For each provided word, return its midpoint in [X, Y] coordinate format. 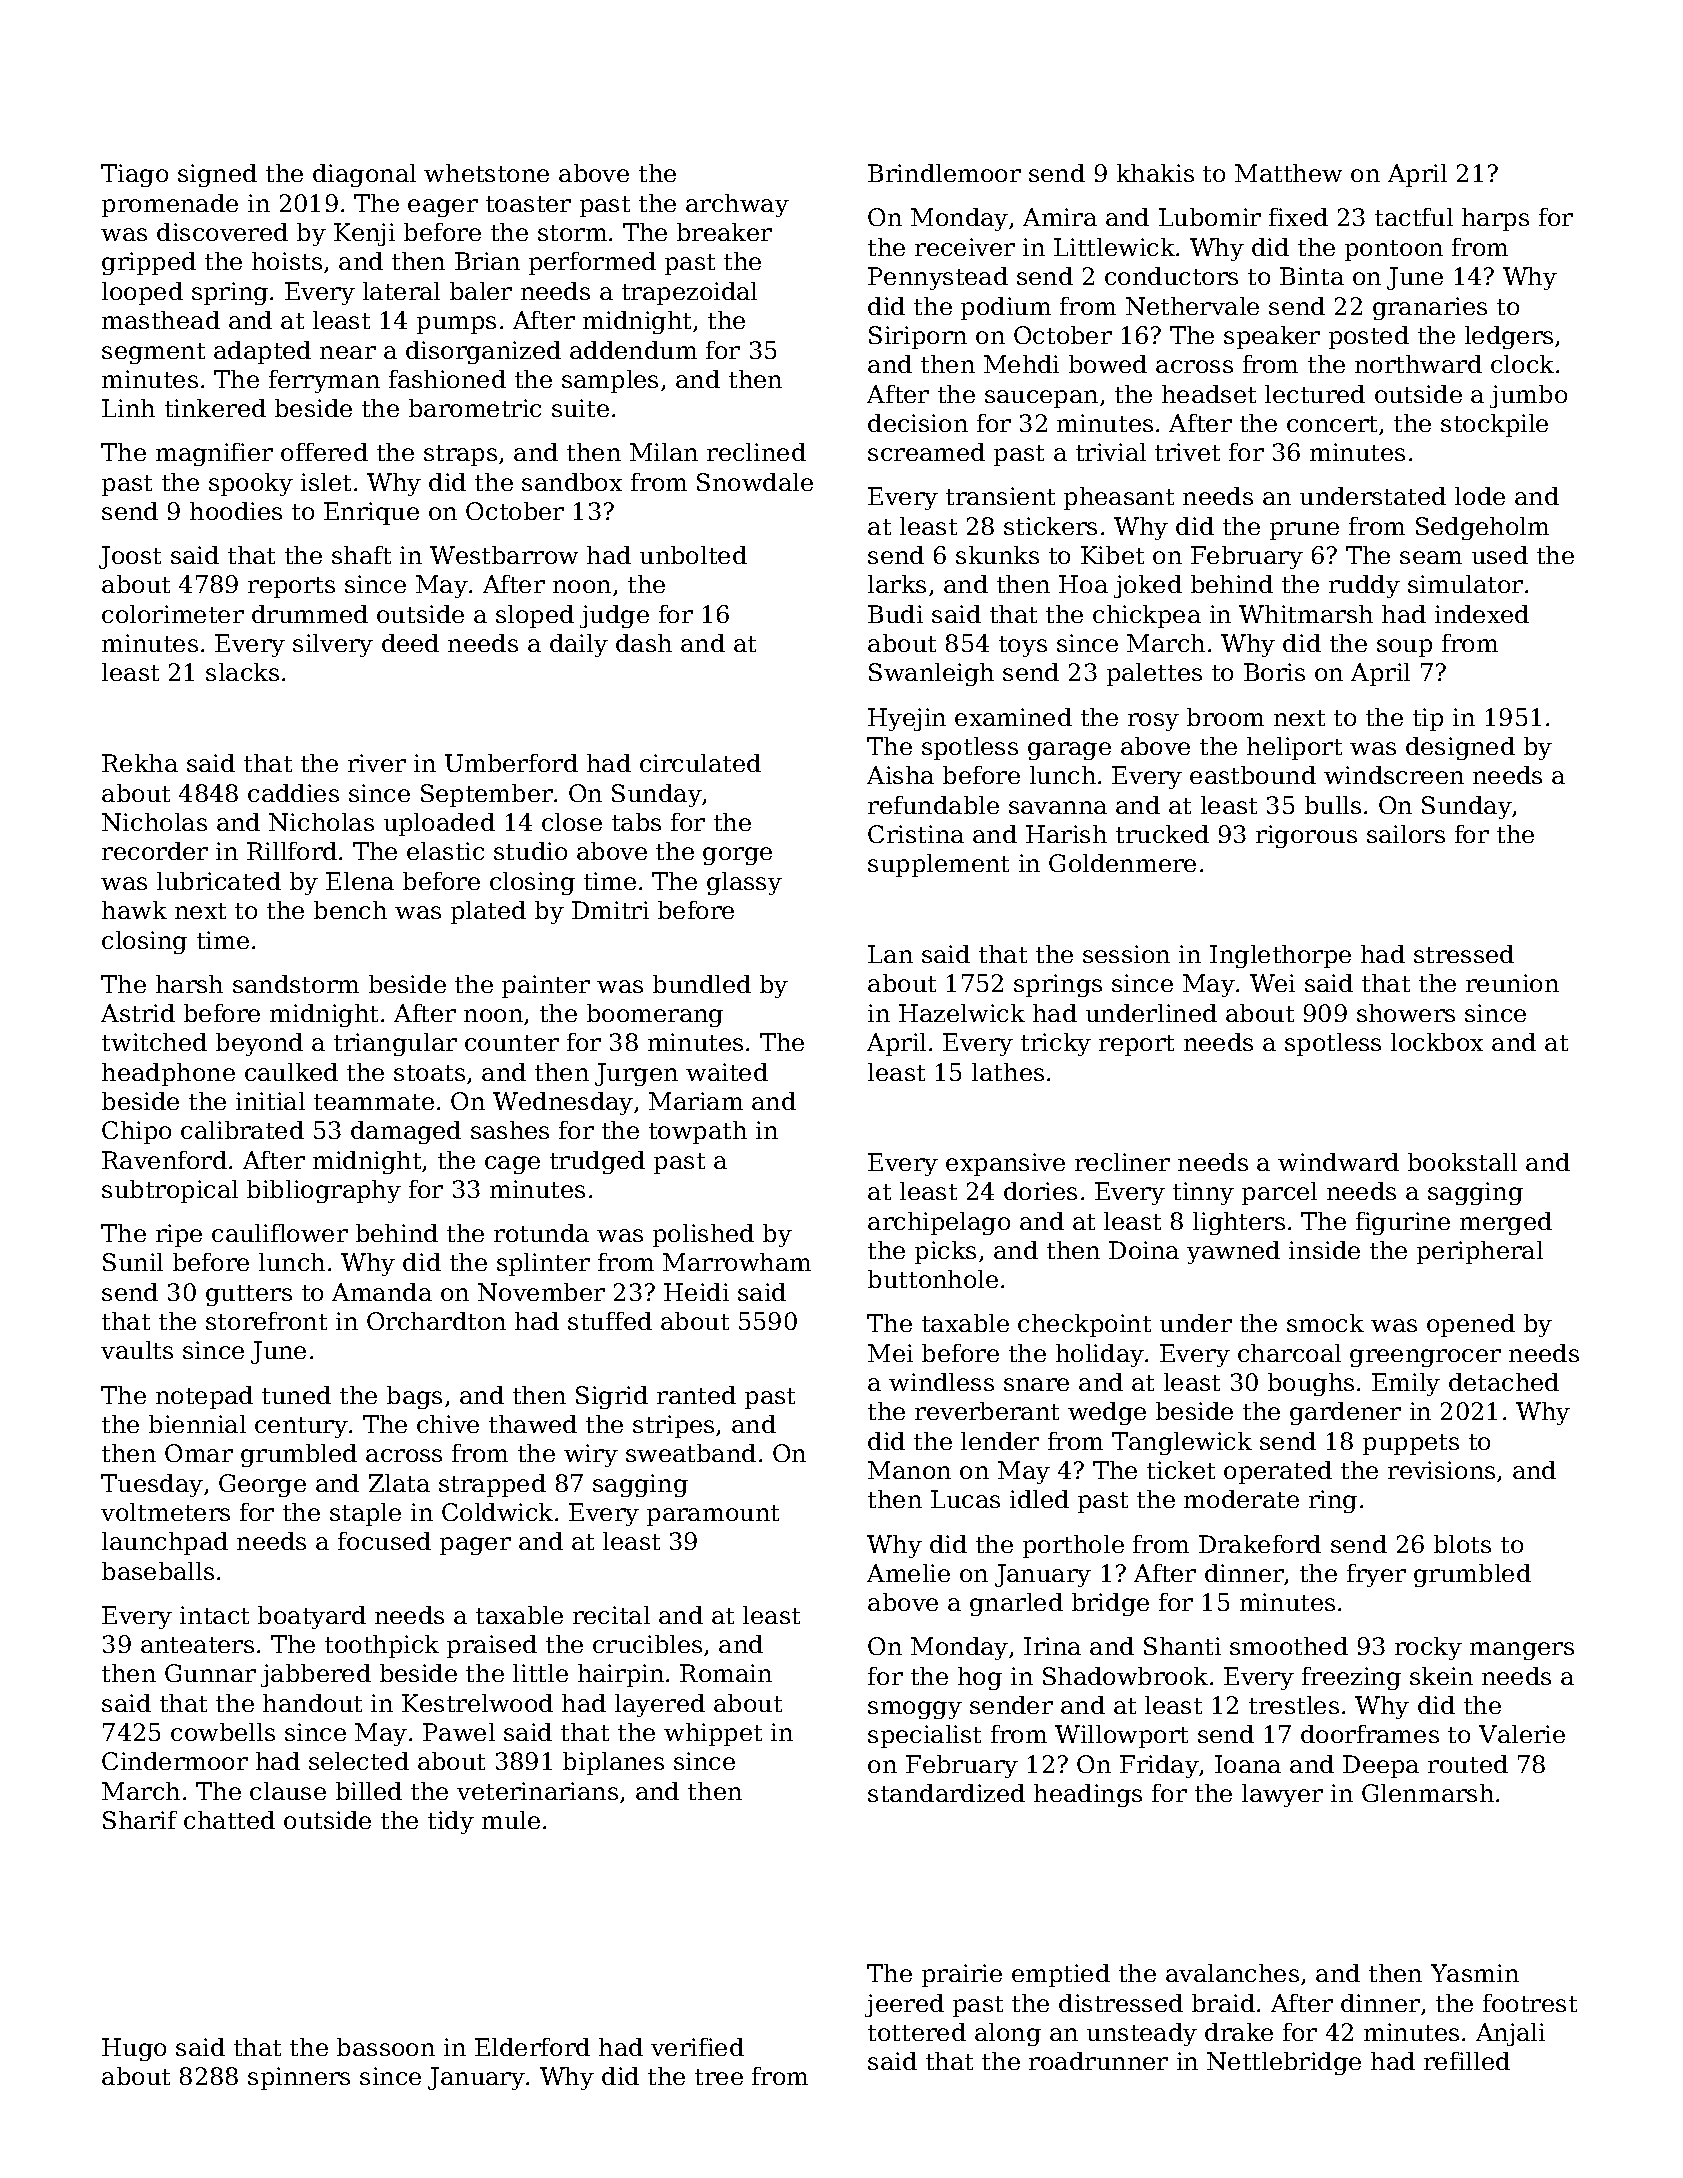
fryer [1376, 1575]
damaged [406, 1132]
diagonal [364, 175]
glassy [744, 883]
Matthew [1288, 173]
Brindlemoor [944, 173]
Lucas [965, 1499]
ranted [696, 1395]
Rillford [292, 851]
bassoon [386, 2047]
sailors [1406, 834]
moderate [1241, 1499]
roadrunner [1098, 2061]
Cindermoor [175, 1761]
